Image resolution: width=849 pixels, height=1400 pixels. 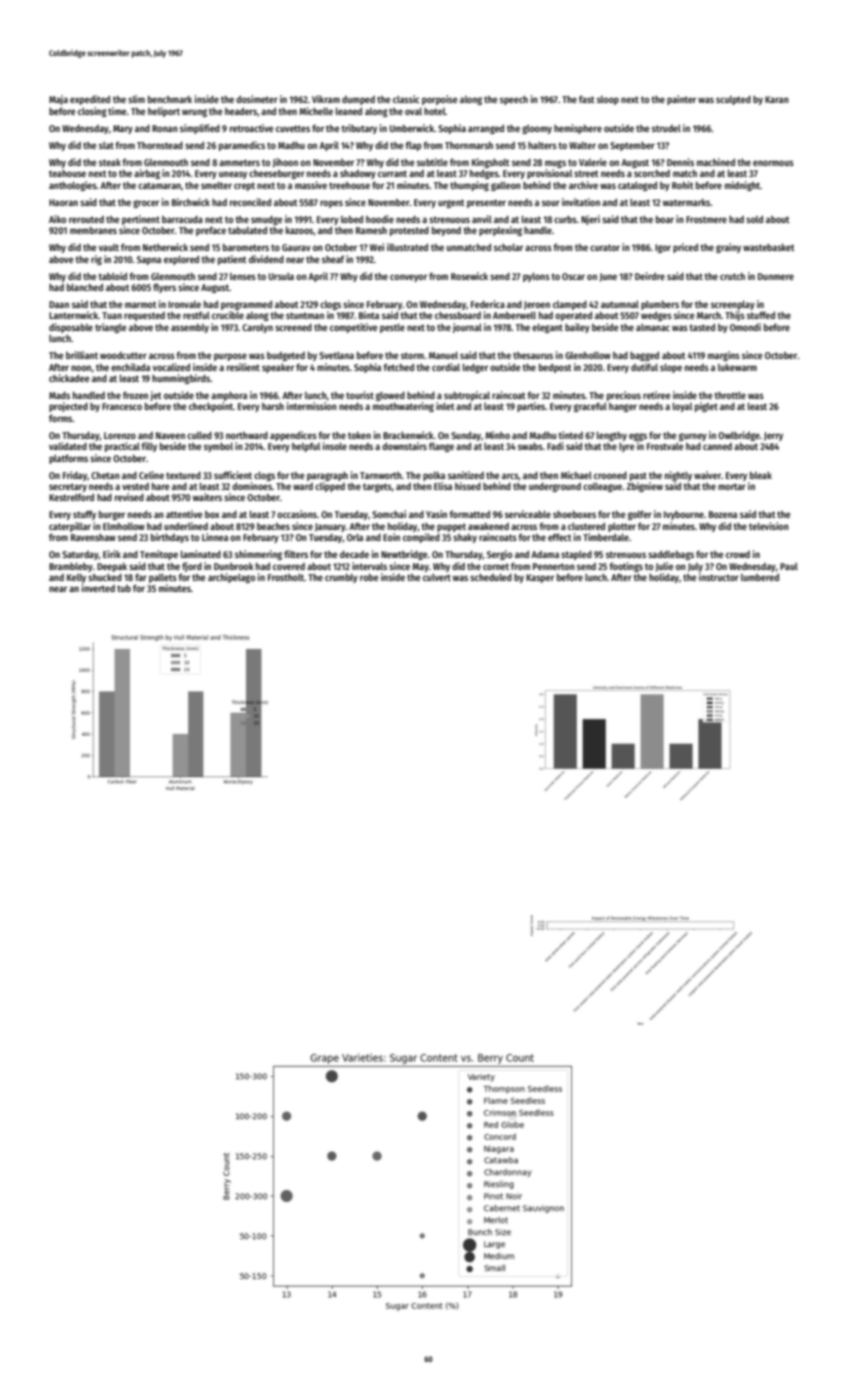 I want to click on sold, so click(x=754, y=219).
